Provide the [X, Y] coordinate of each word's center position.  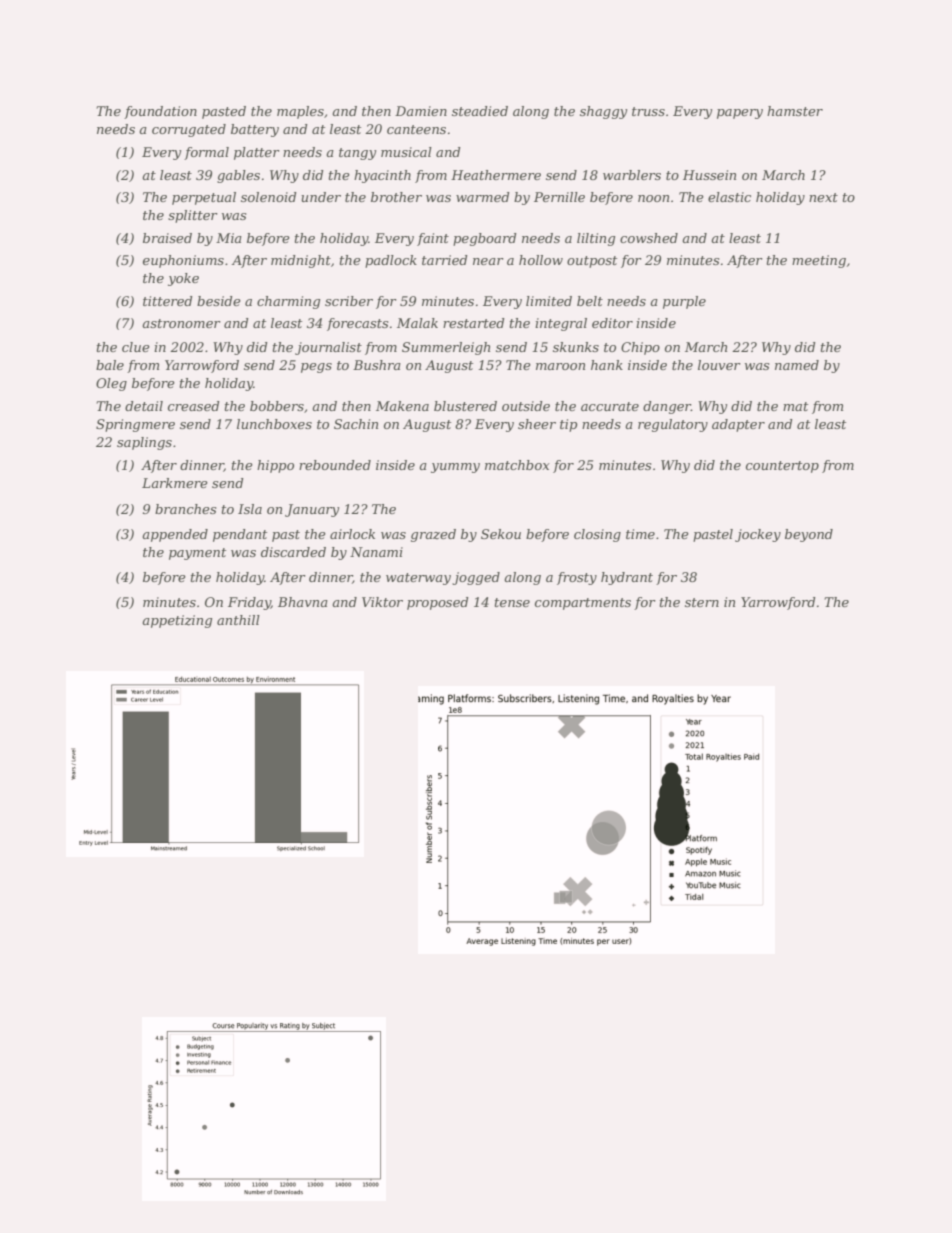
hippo [275, 466]
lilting [596, 239]
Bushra [377, 365]
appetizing [177, 621]
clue [136, 347]
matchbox [517, 465]
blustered [465, 406]
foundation [160, 112]
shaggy [603, 112]
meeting [819, 261]
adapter [738, 425]
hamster [795, 111]
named [797, 365]
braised [167, 238]
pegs [316, 368]
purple [684, 302]
